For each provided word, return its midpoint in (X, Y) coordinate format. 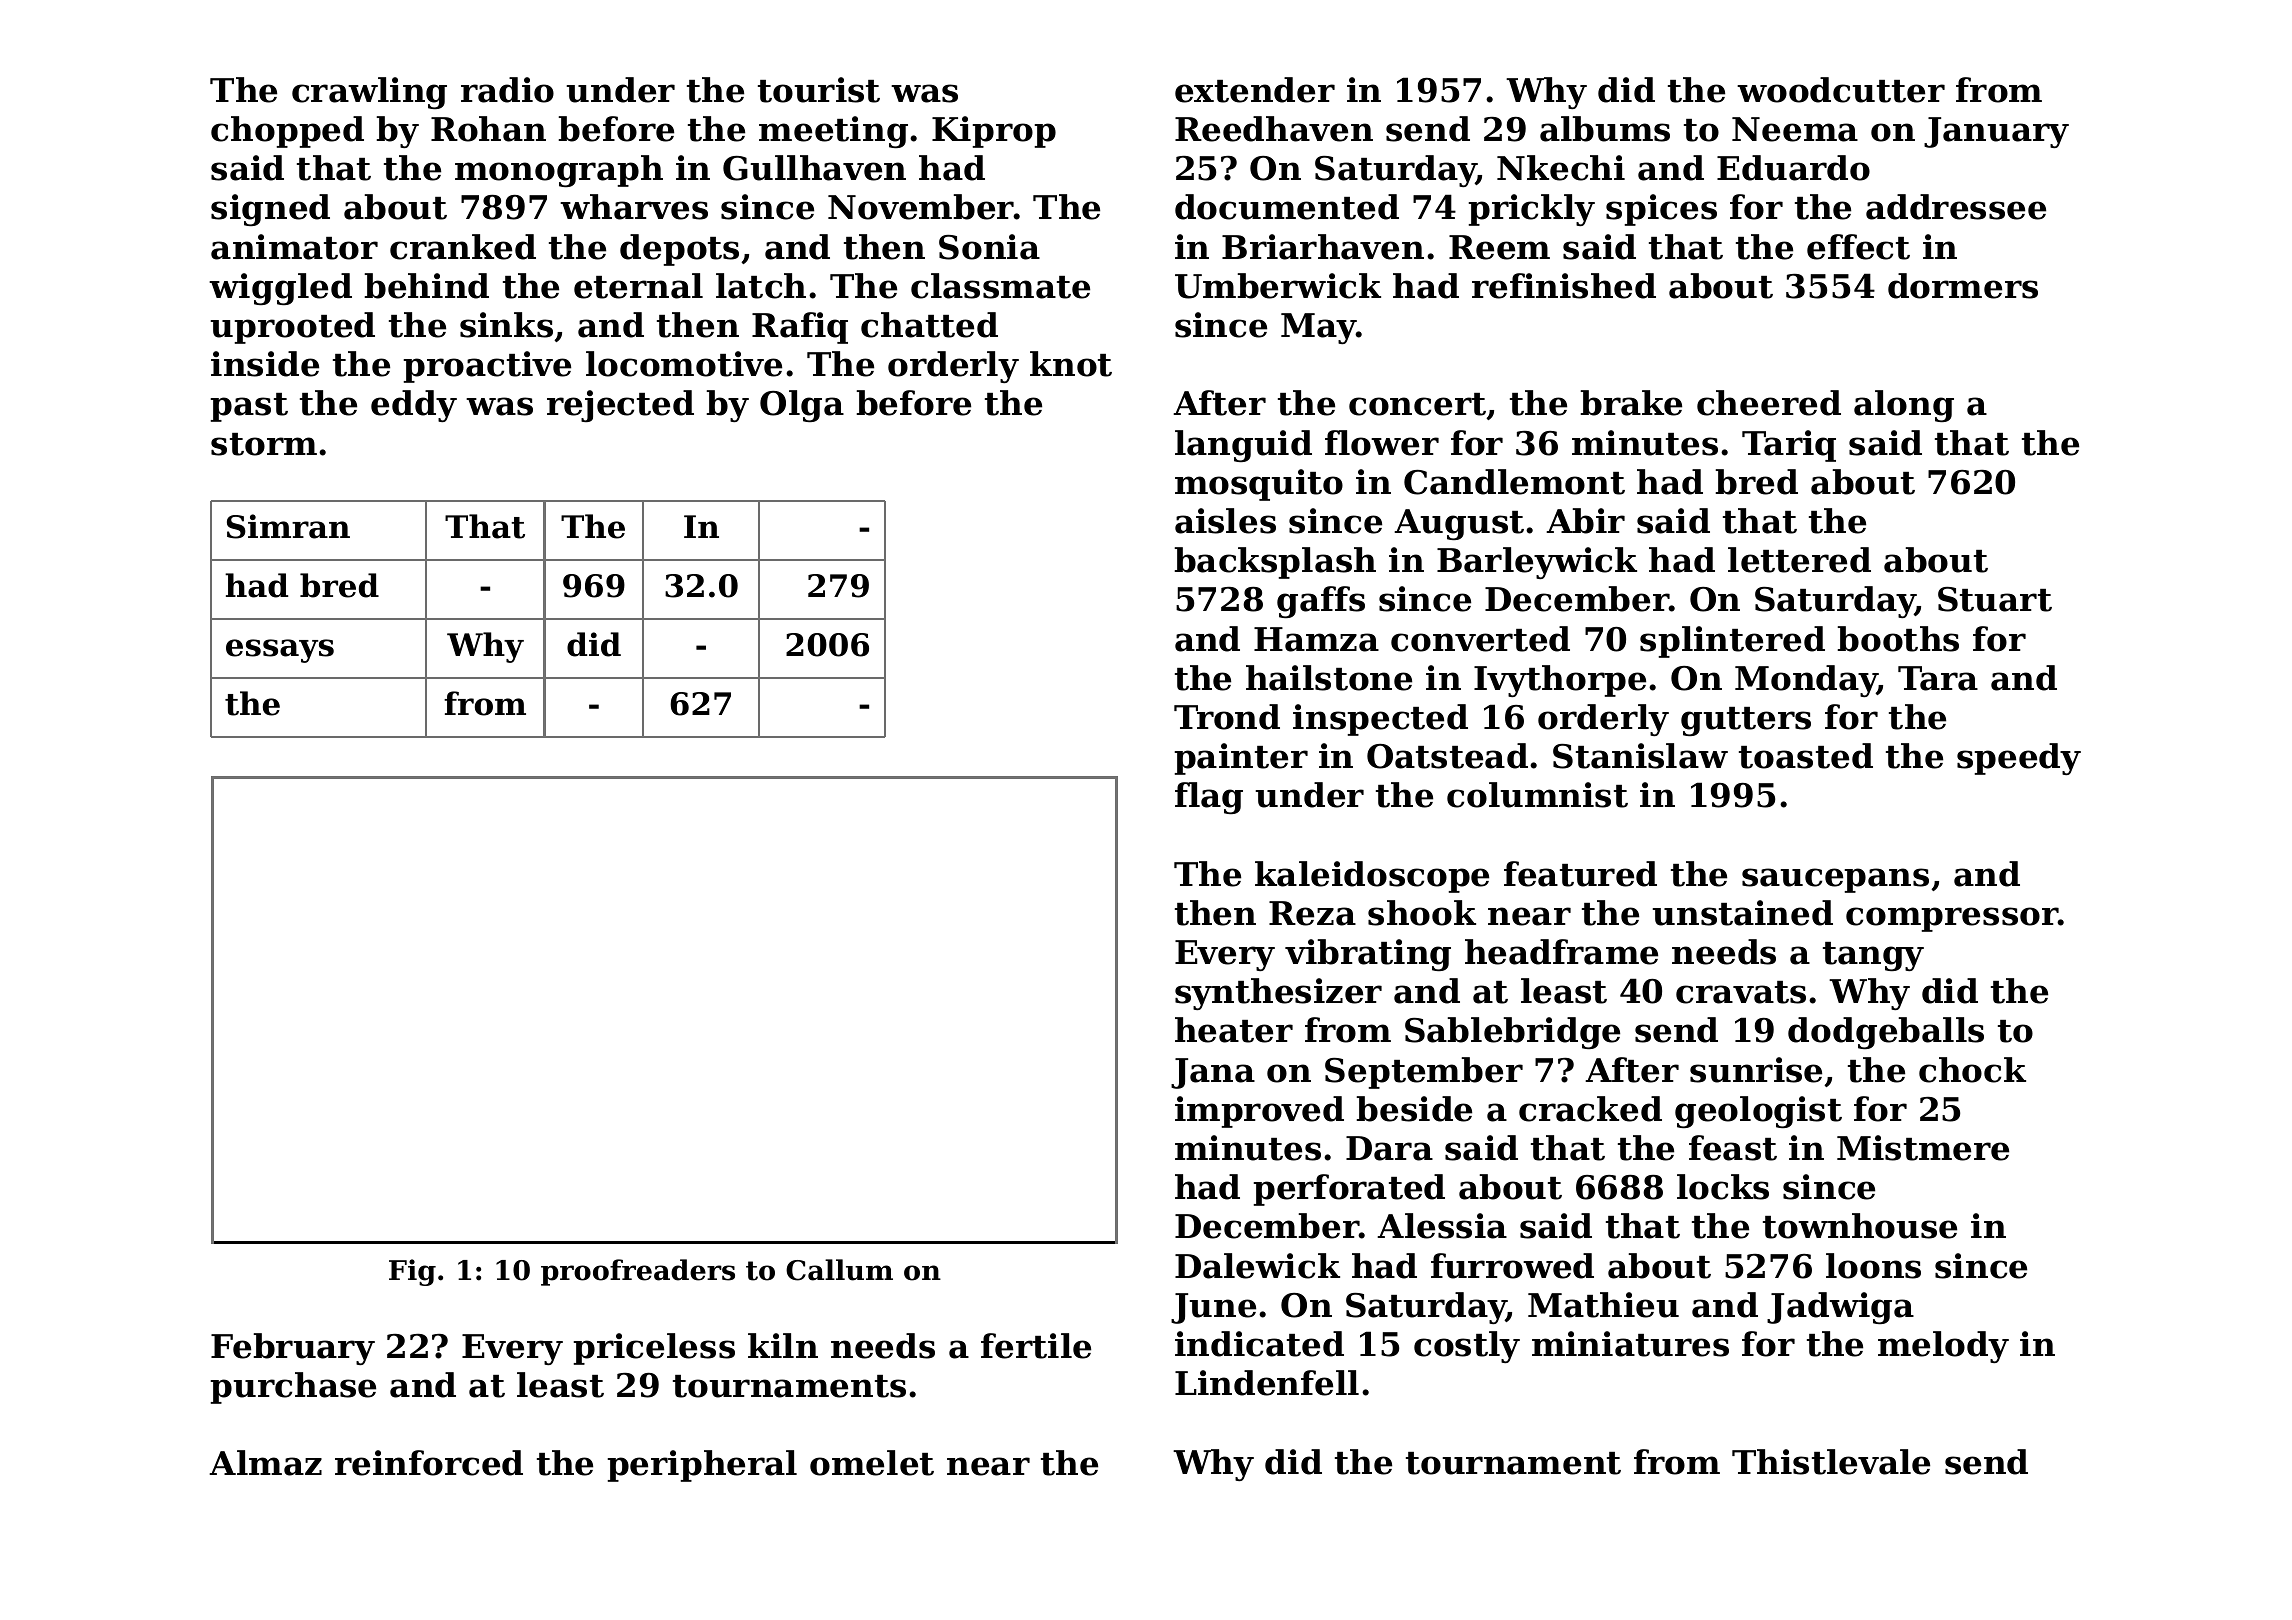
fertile (1036, 1346)
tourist (819, 90)
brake (1631, 403)
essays (280, 651)
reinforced (429, 1463)
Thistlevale (1831, 1462)
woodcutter (1841, 90)
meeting (833, 132)
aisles (1225, 521)
